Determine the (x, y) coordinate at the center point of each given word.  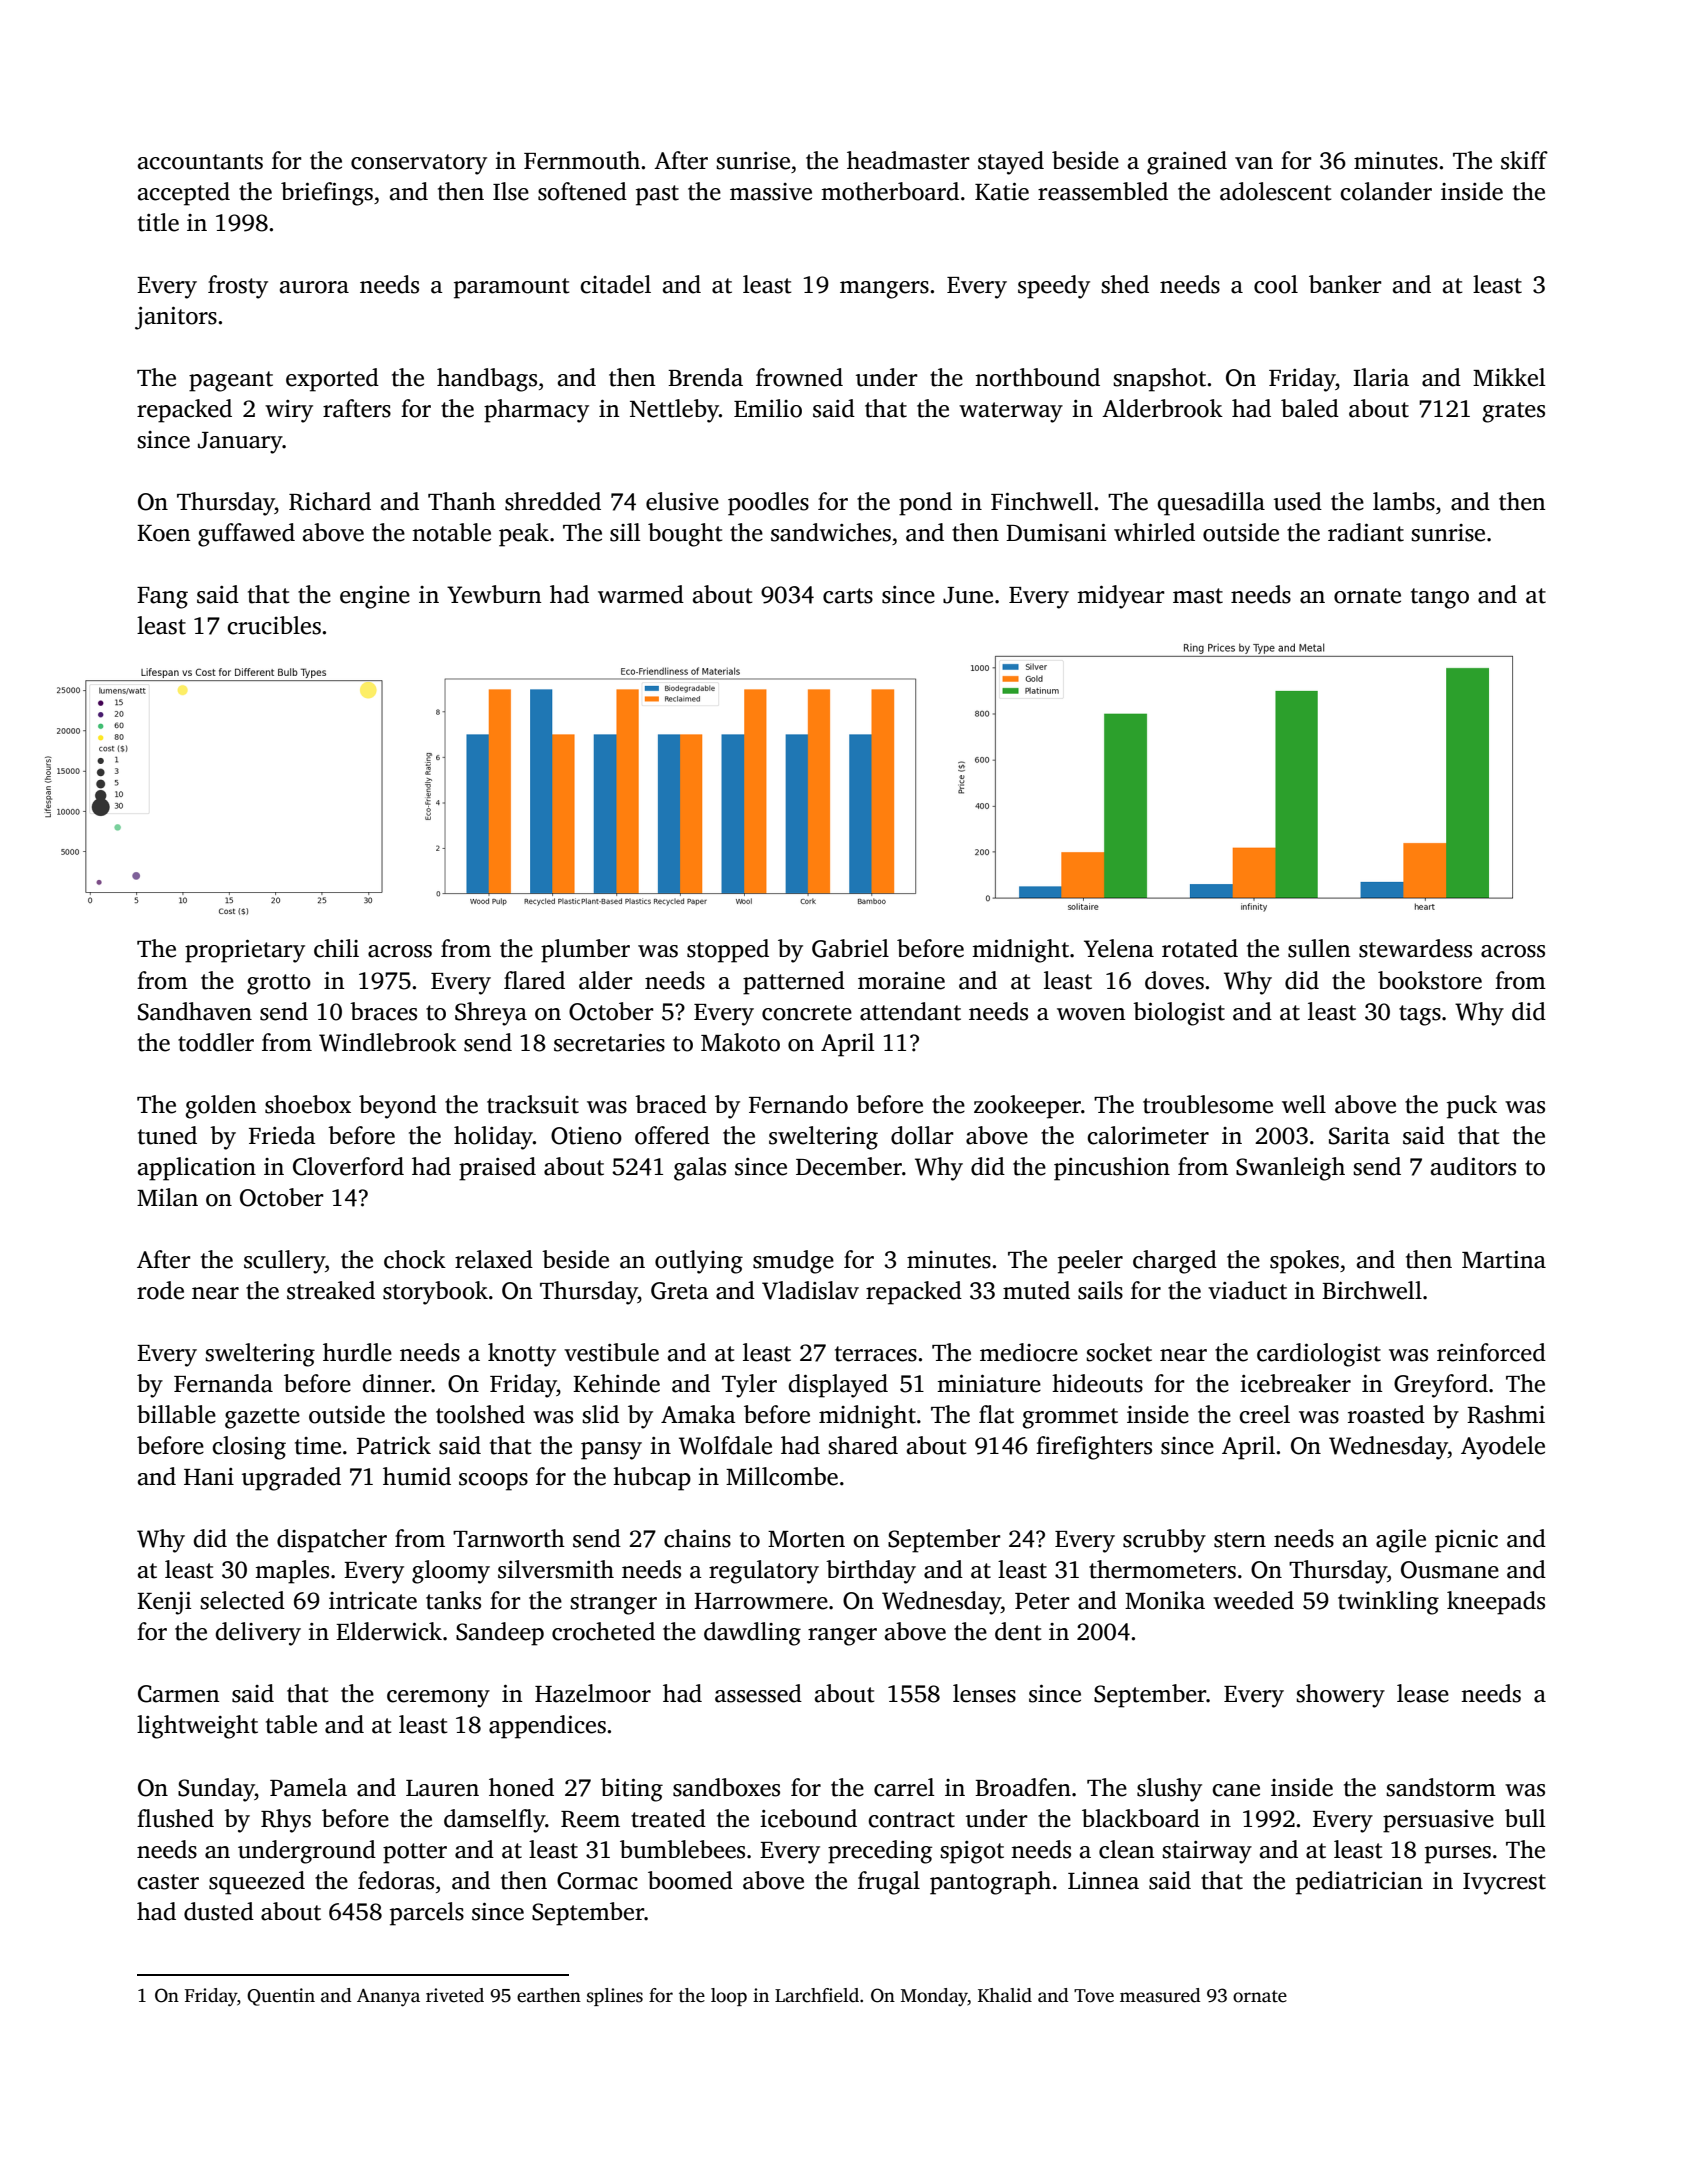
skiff (1524, 160)
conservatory (419, 164)
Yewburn (494, 594)
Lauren (442, 1788)
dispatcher (332, 1541)
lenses (984, 1693)
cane (1236, 1790)
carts (848, 596)
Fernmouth (582, 160)
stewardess (1415, 948)
